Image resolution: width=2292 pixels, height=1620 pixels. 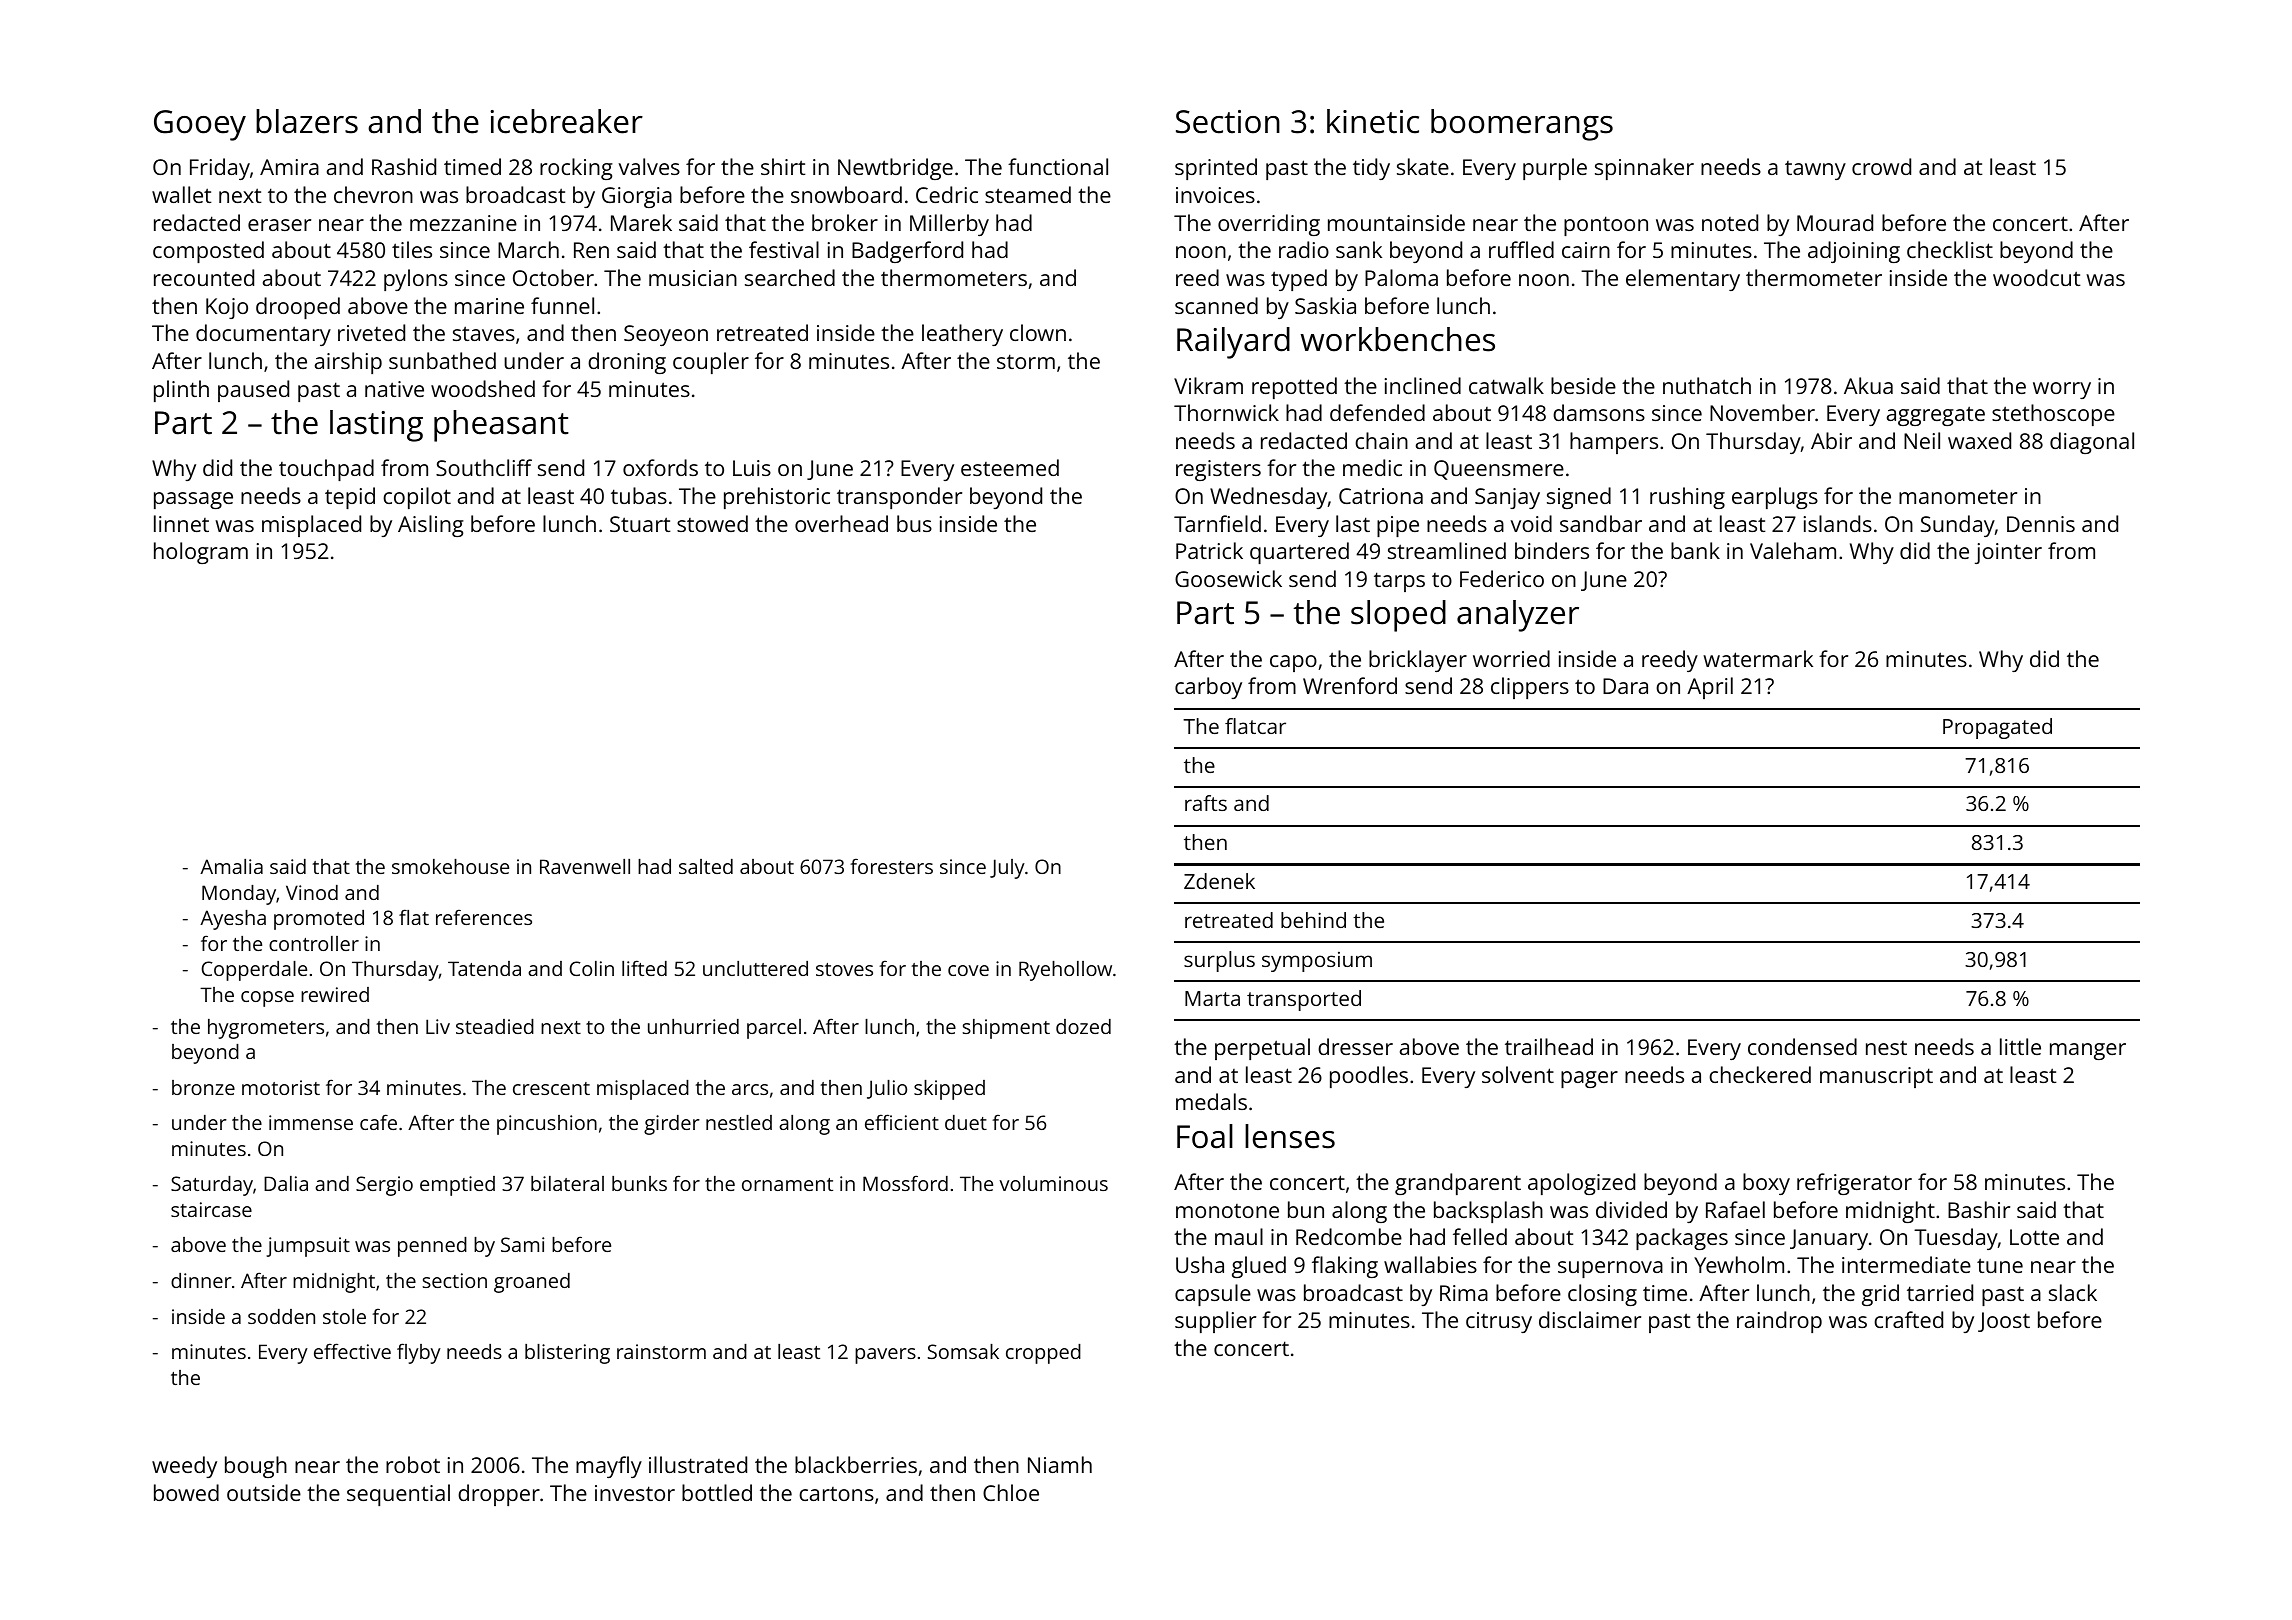 I want to click on Joost, so click(x=2004, y=1322).
